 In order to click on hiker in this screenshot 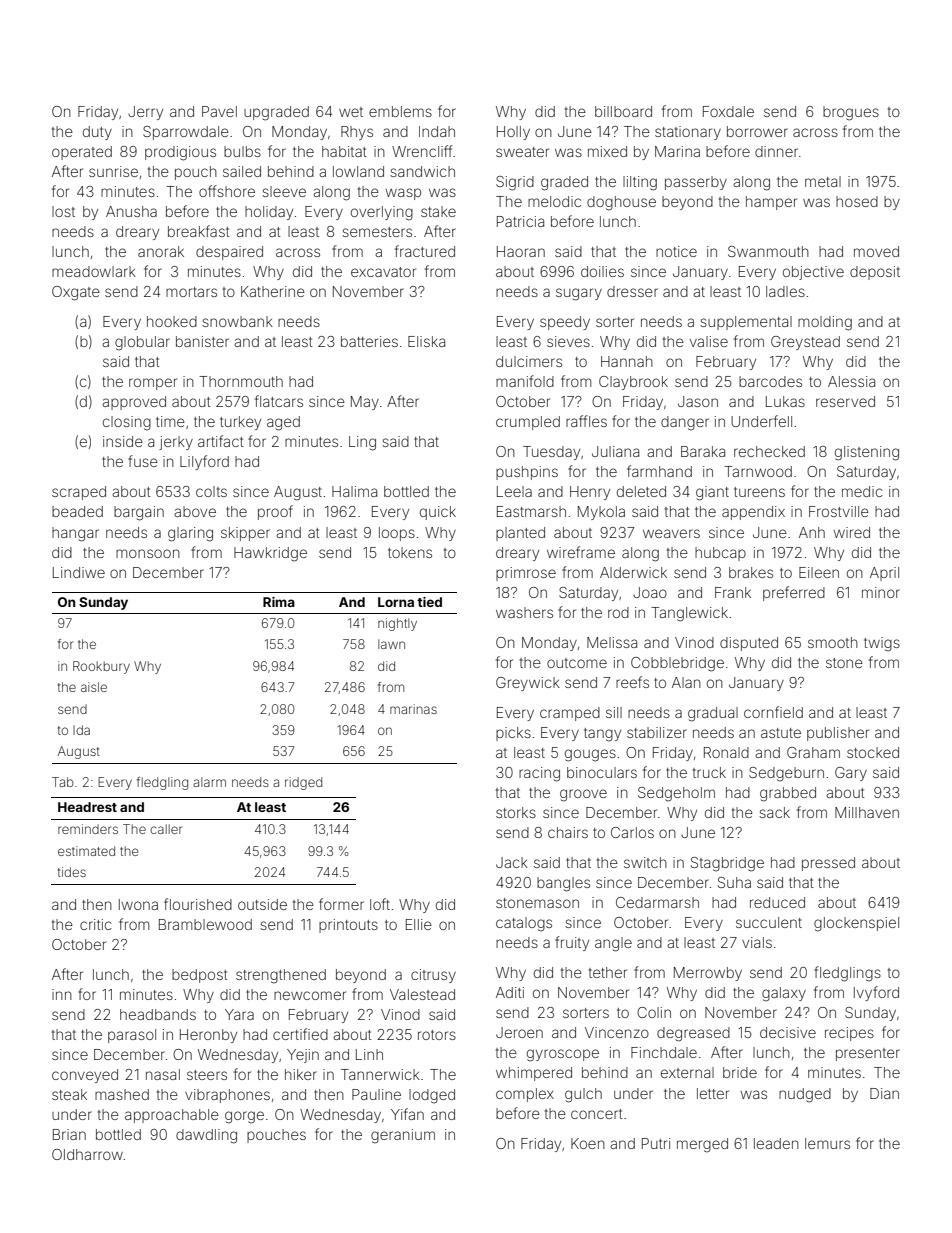, I will do `click(301, 1074)`.
